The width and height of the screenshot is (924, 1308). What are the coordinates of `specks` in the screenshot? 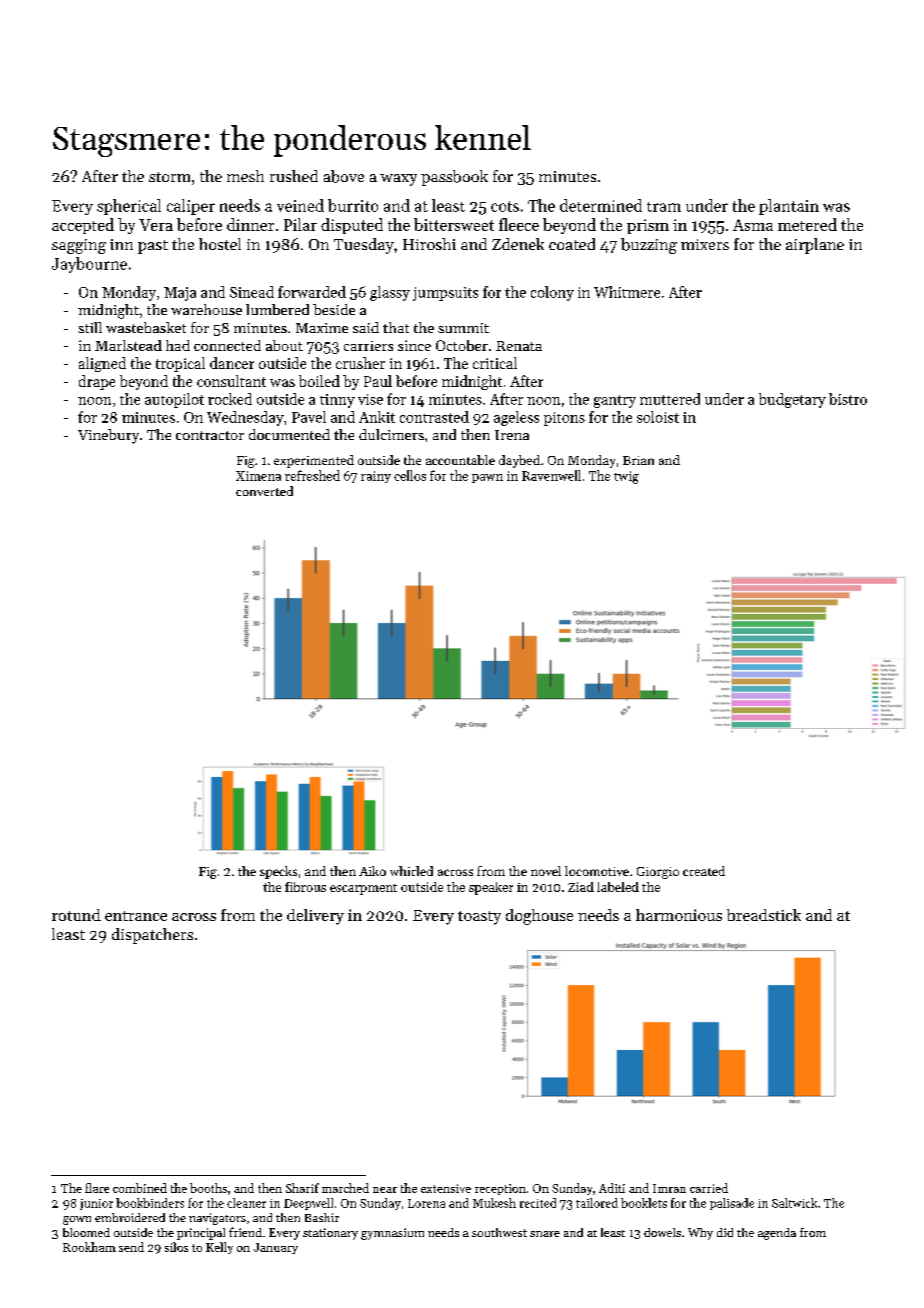 It's located at (278, 872).
